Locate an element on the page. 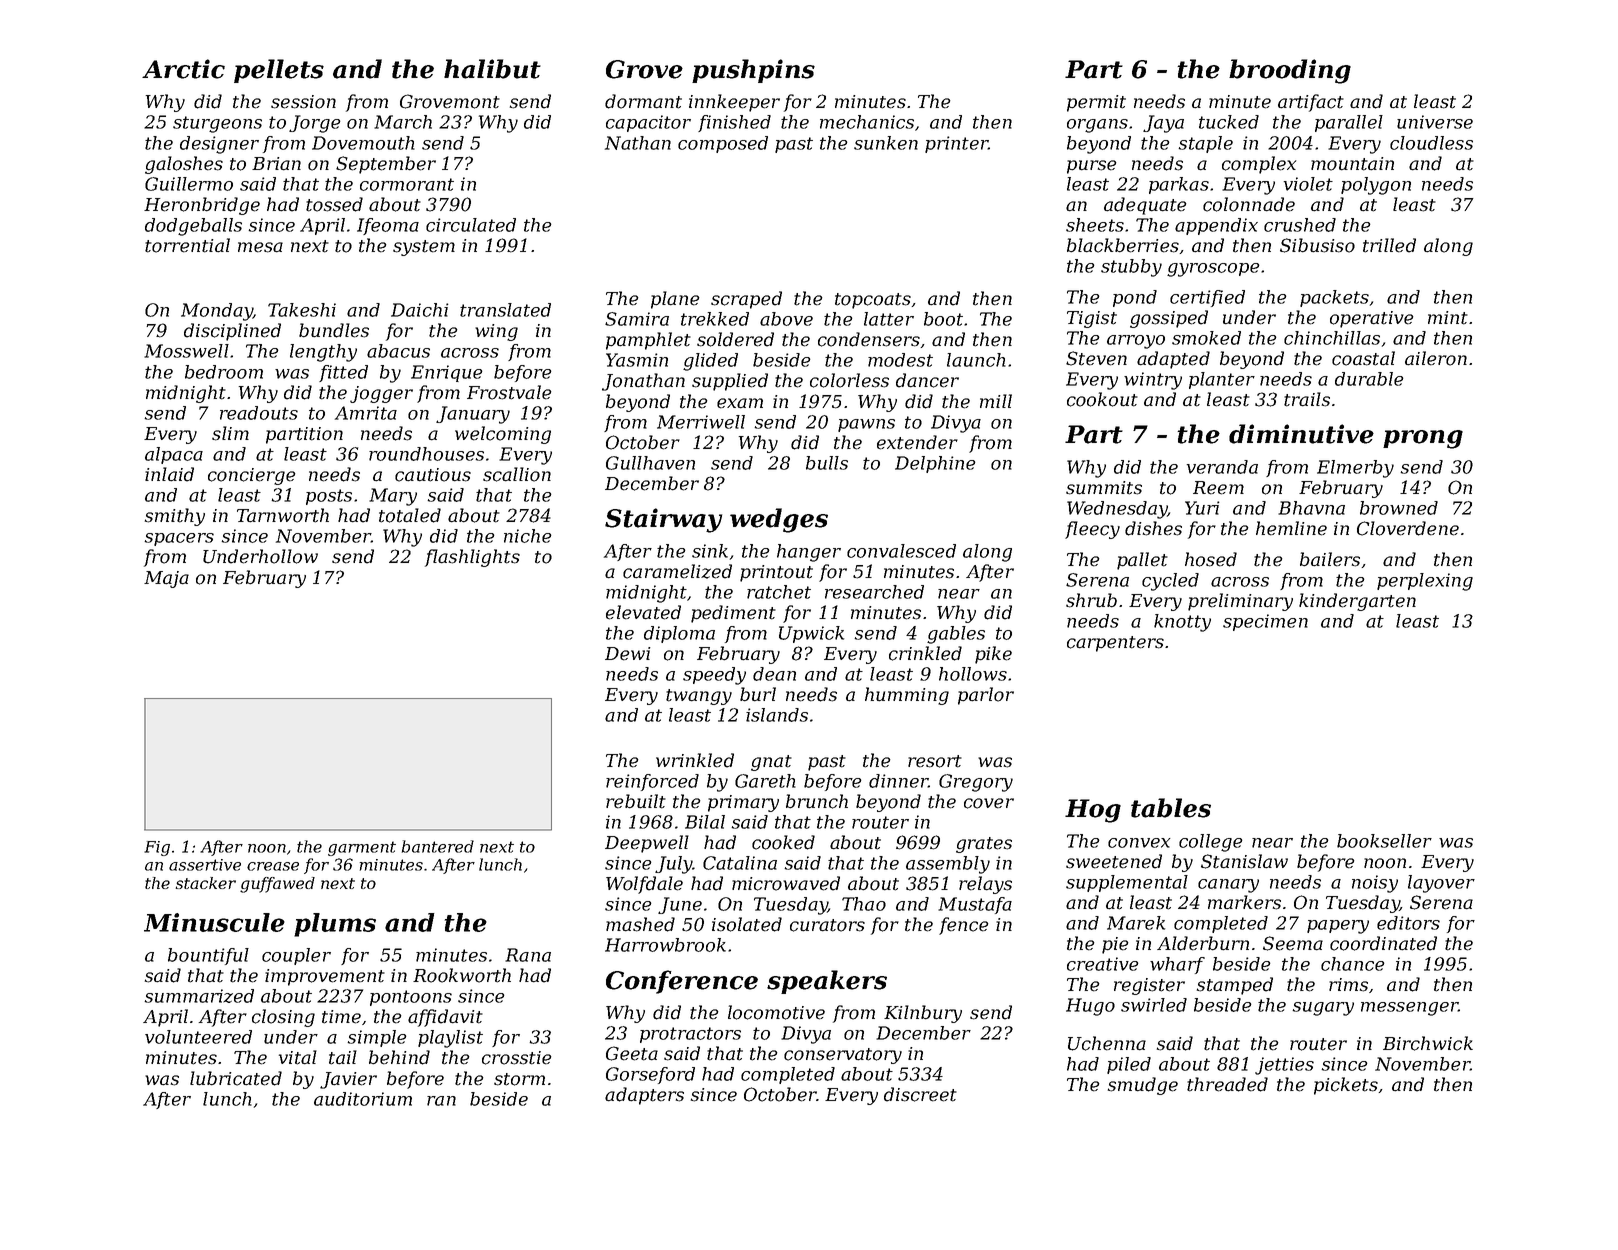 Image resolution: width=1618 pixels, height=1250 pixels. Minuscule is located at coordinates (214, 922).
